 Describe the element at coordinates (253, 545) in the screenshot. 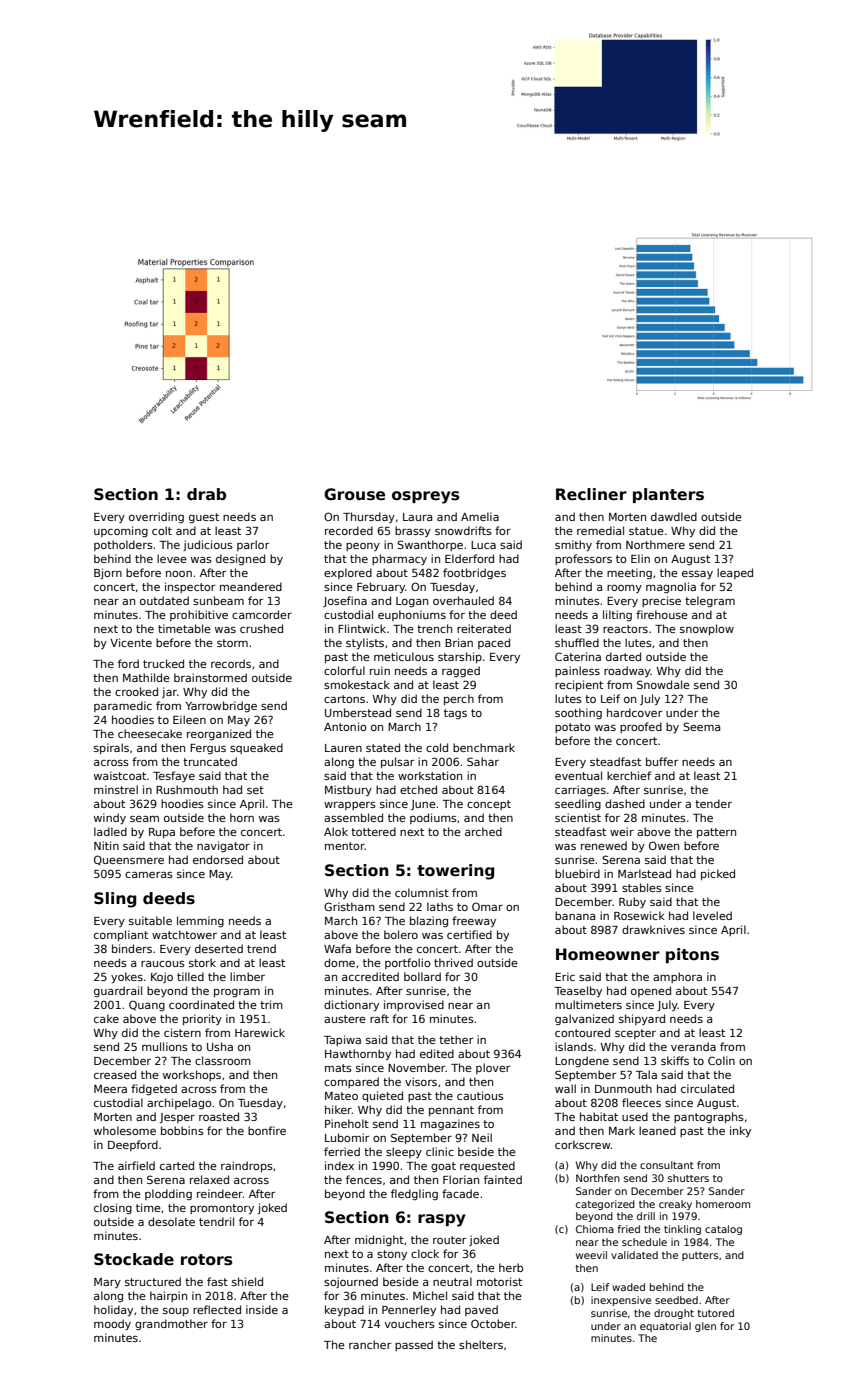

I see `parlor` at that location.
